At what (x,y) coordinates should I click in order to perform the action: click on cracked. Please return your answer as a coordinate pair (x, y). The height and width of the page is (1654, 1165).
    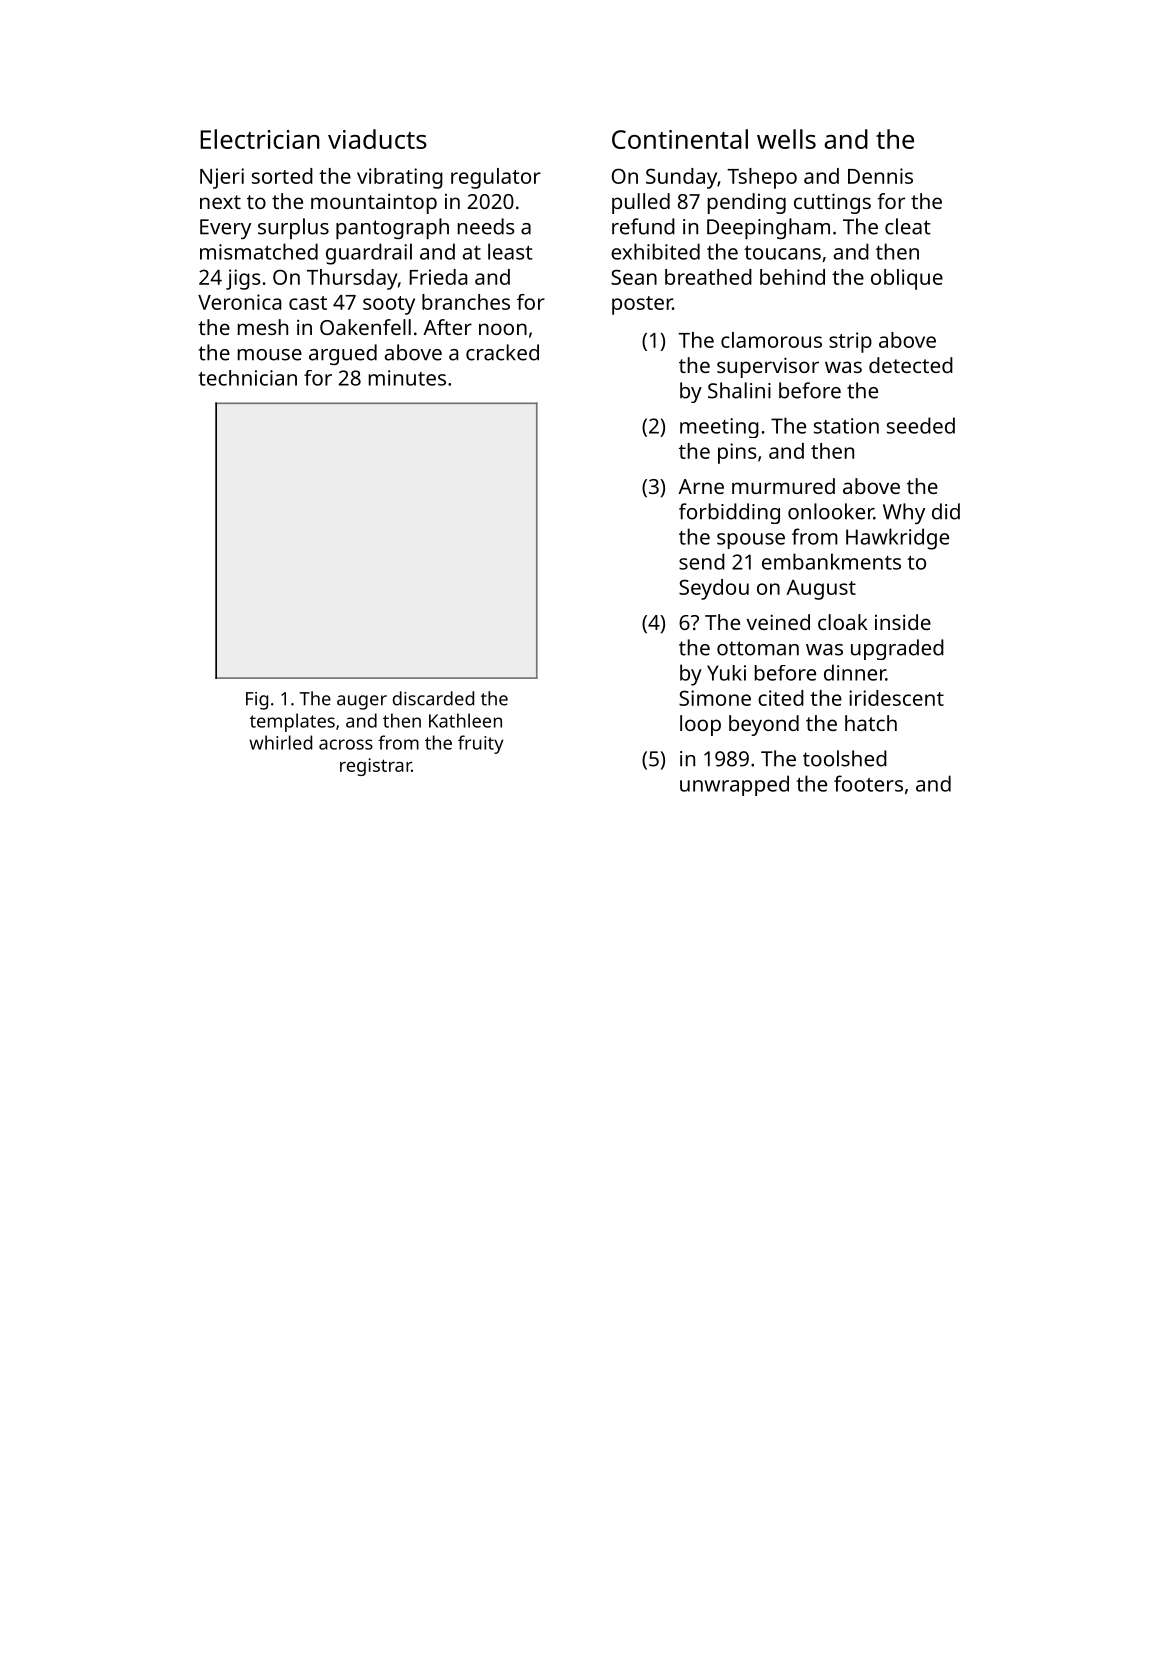
    Looking at the image, I should click on (502, 352).
